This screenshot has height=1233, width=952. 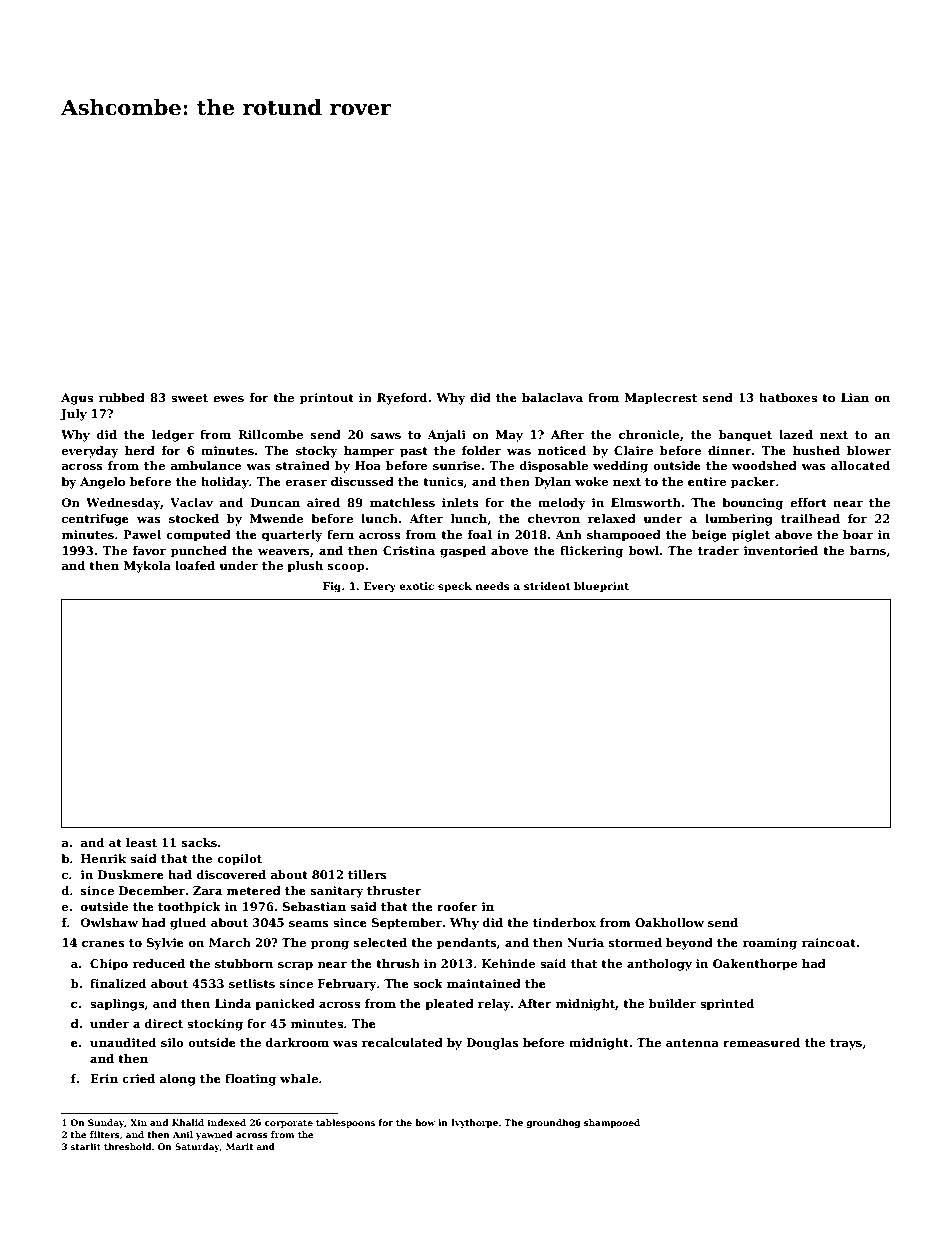 I want to click on Mykola, so click(x=147, y=567).
